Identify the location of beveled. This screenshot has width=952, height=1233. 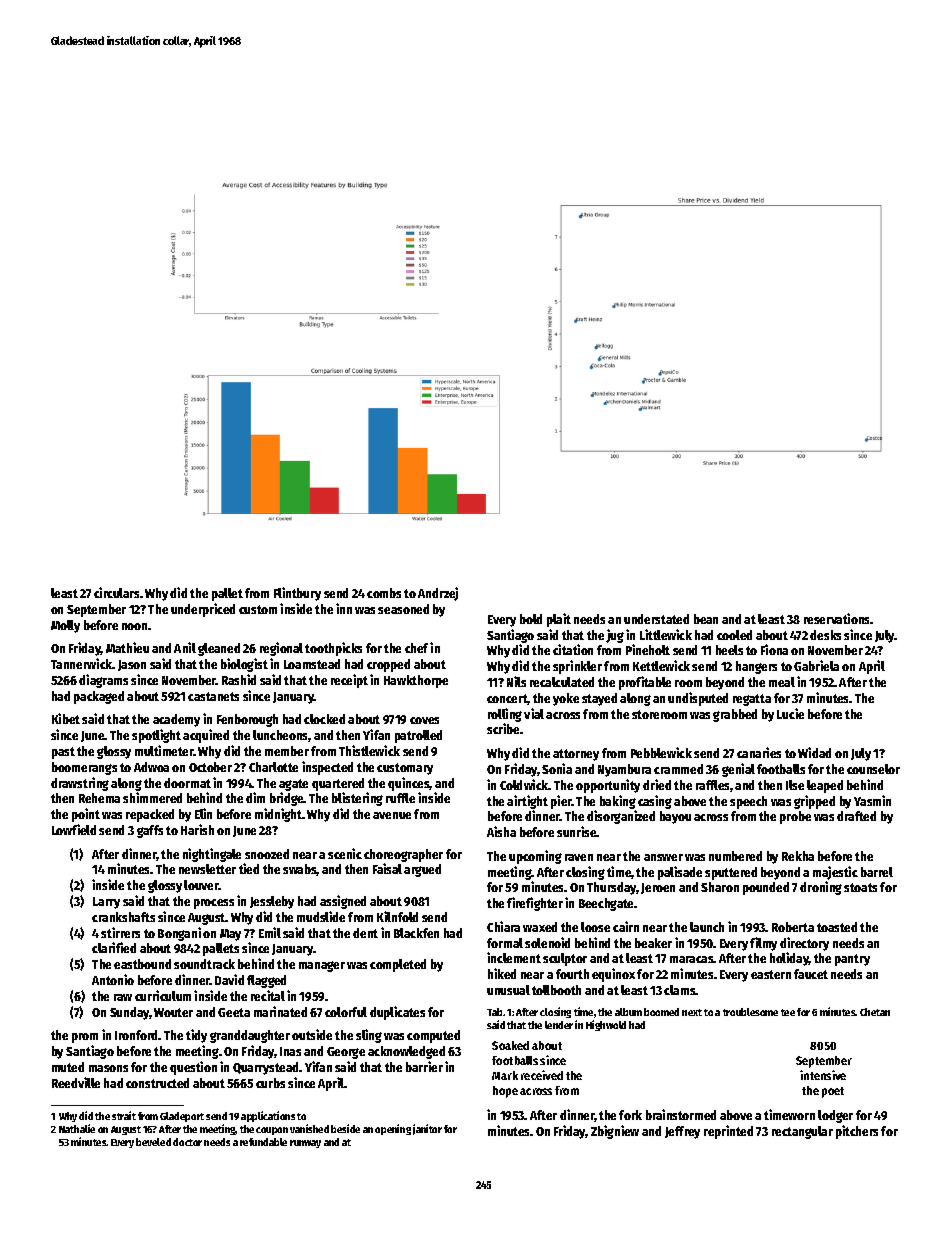
(153, 1142).
